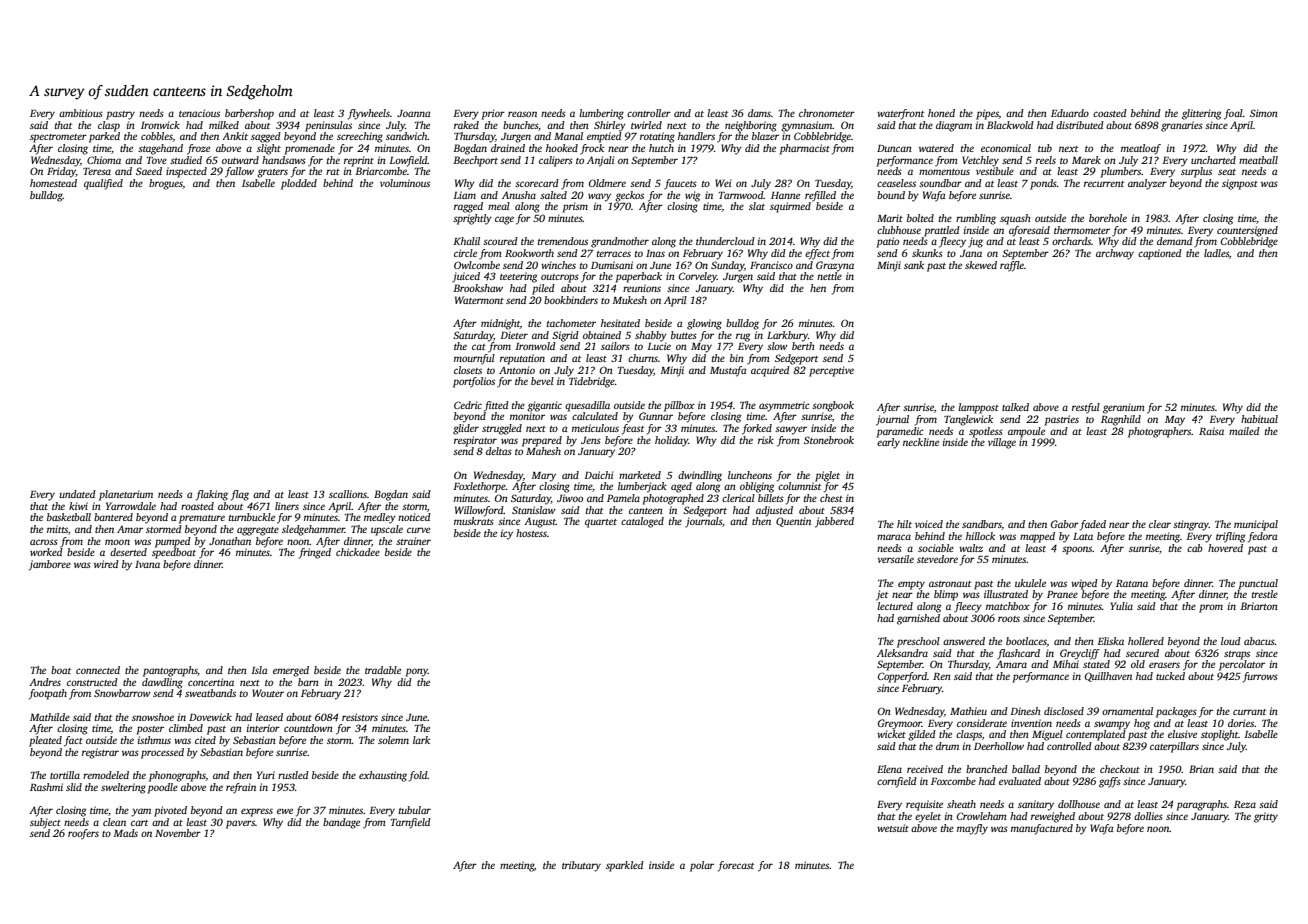 The width and height of the screenshot is (1308, 924). Describe the element at coordinates (1216, 253) in the screenshot. I see `ladles` at that location.
